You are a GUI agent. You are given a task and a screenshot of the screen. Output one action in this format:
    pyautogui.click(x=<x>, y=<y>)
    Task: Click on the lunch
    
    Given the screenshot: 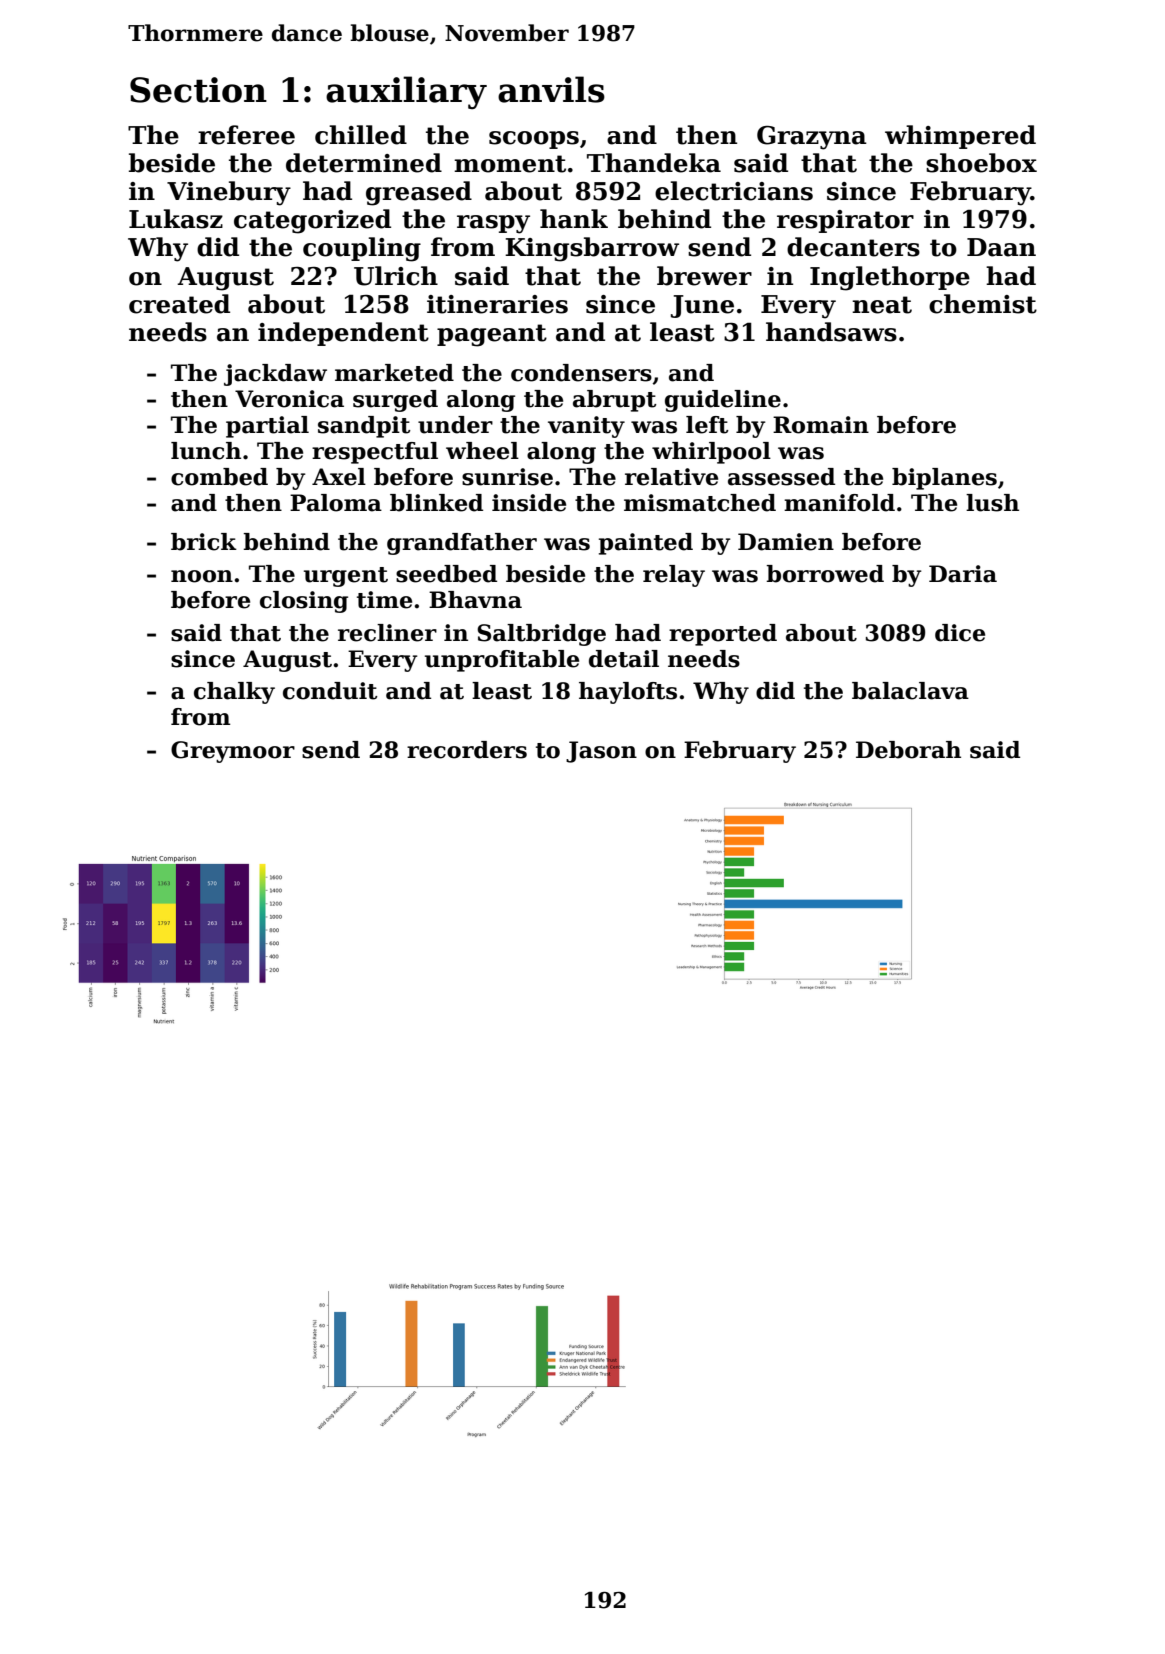 What is the action you would take?
    pyautogui.click(x=206, y=451)
